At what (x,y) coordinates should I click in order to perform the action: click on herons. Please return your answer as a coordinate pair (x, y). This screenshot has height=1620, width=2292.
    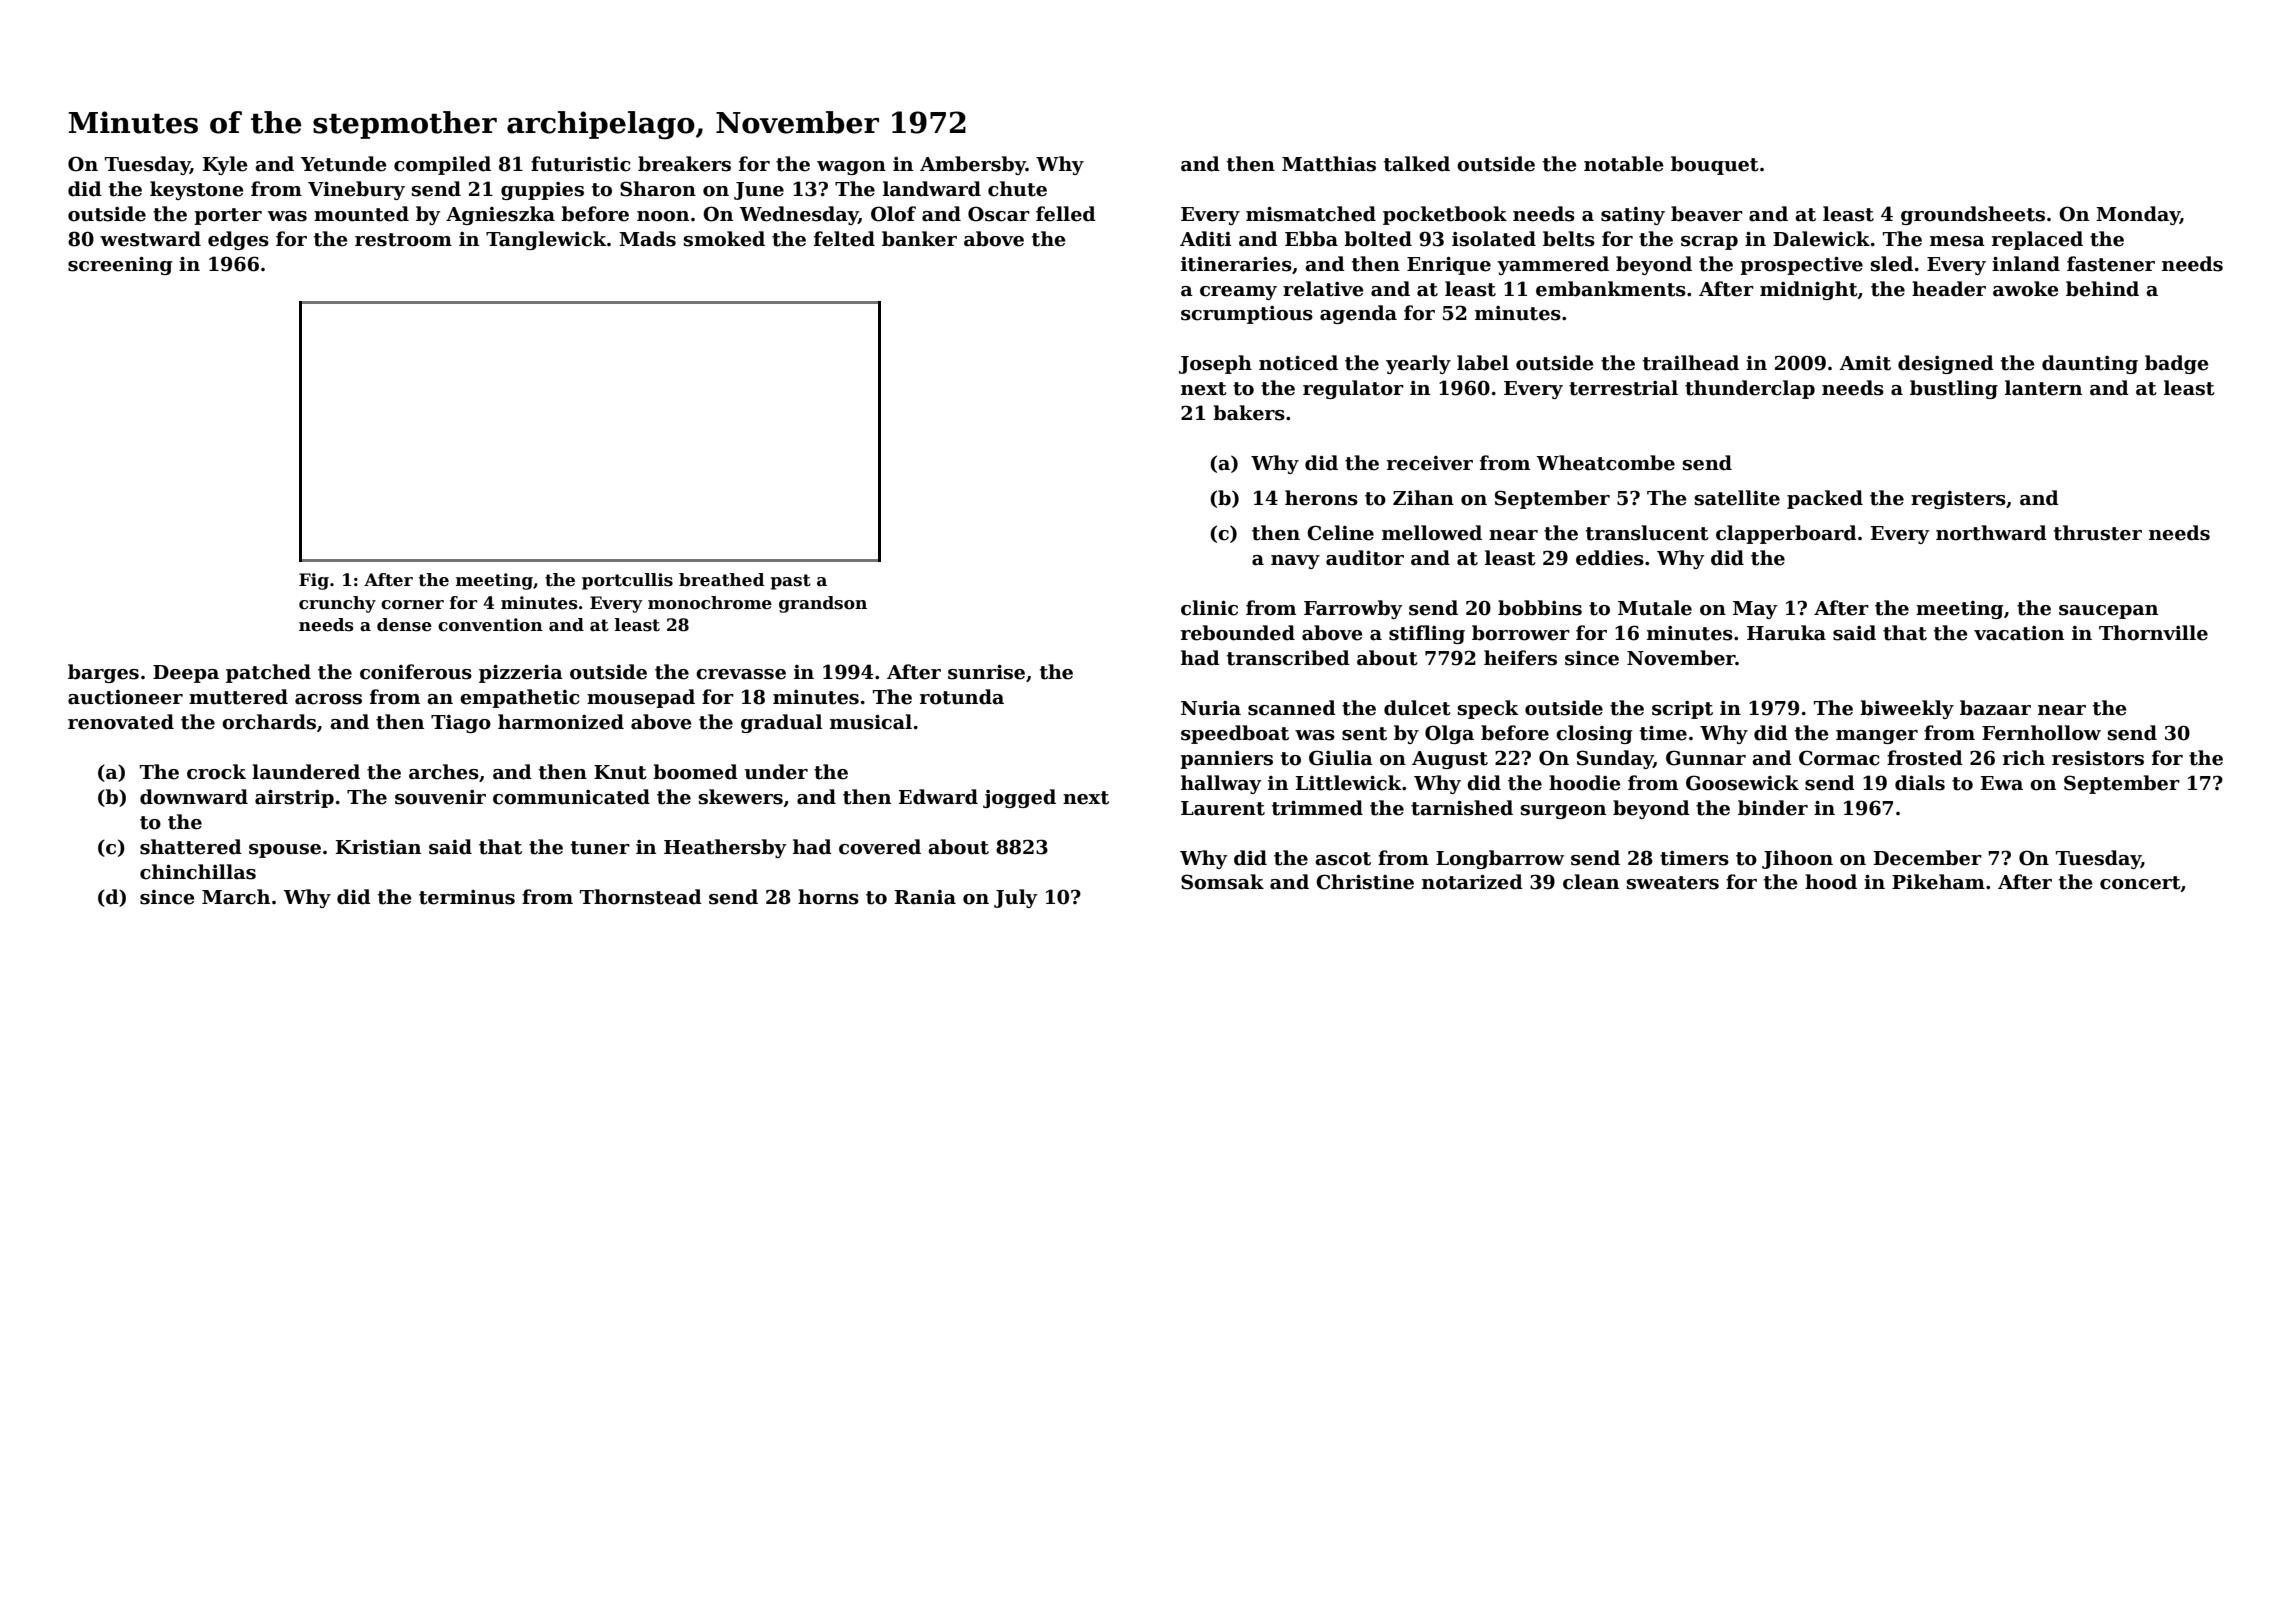
    Looking at the image, I should click on (1321, 498).
